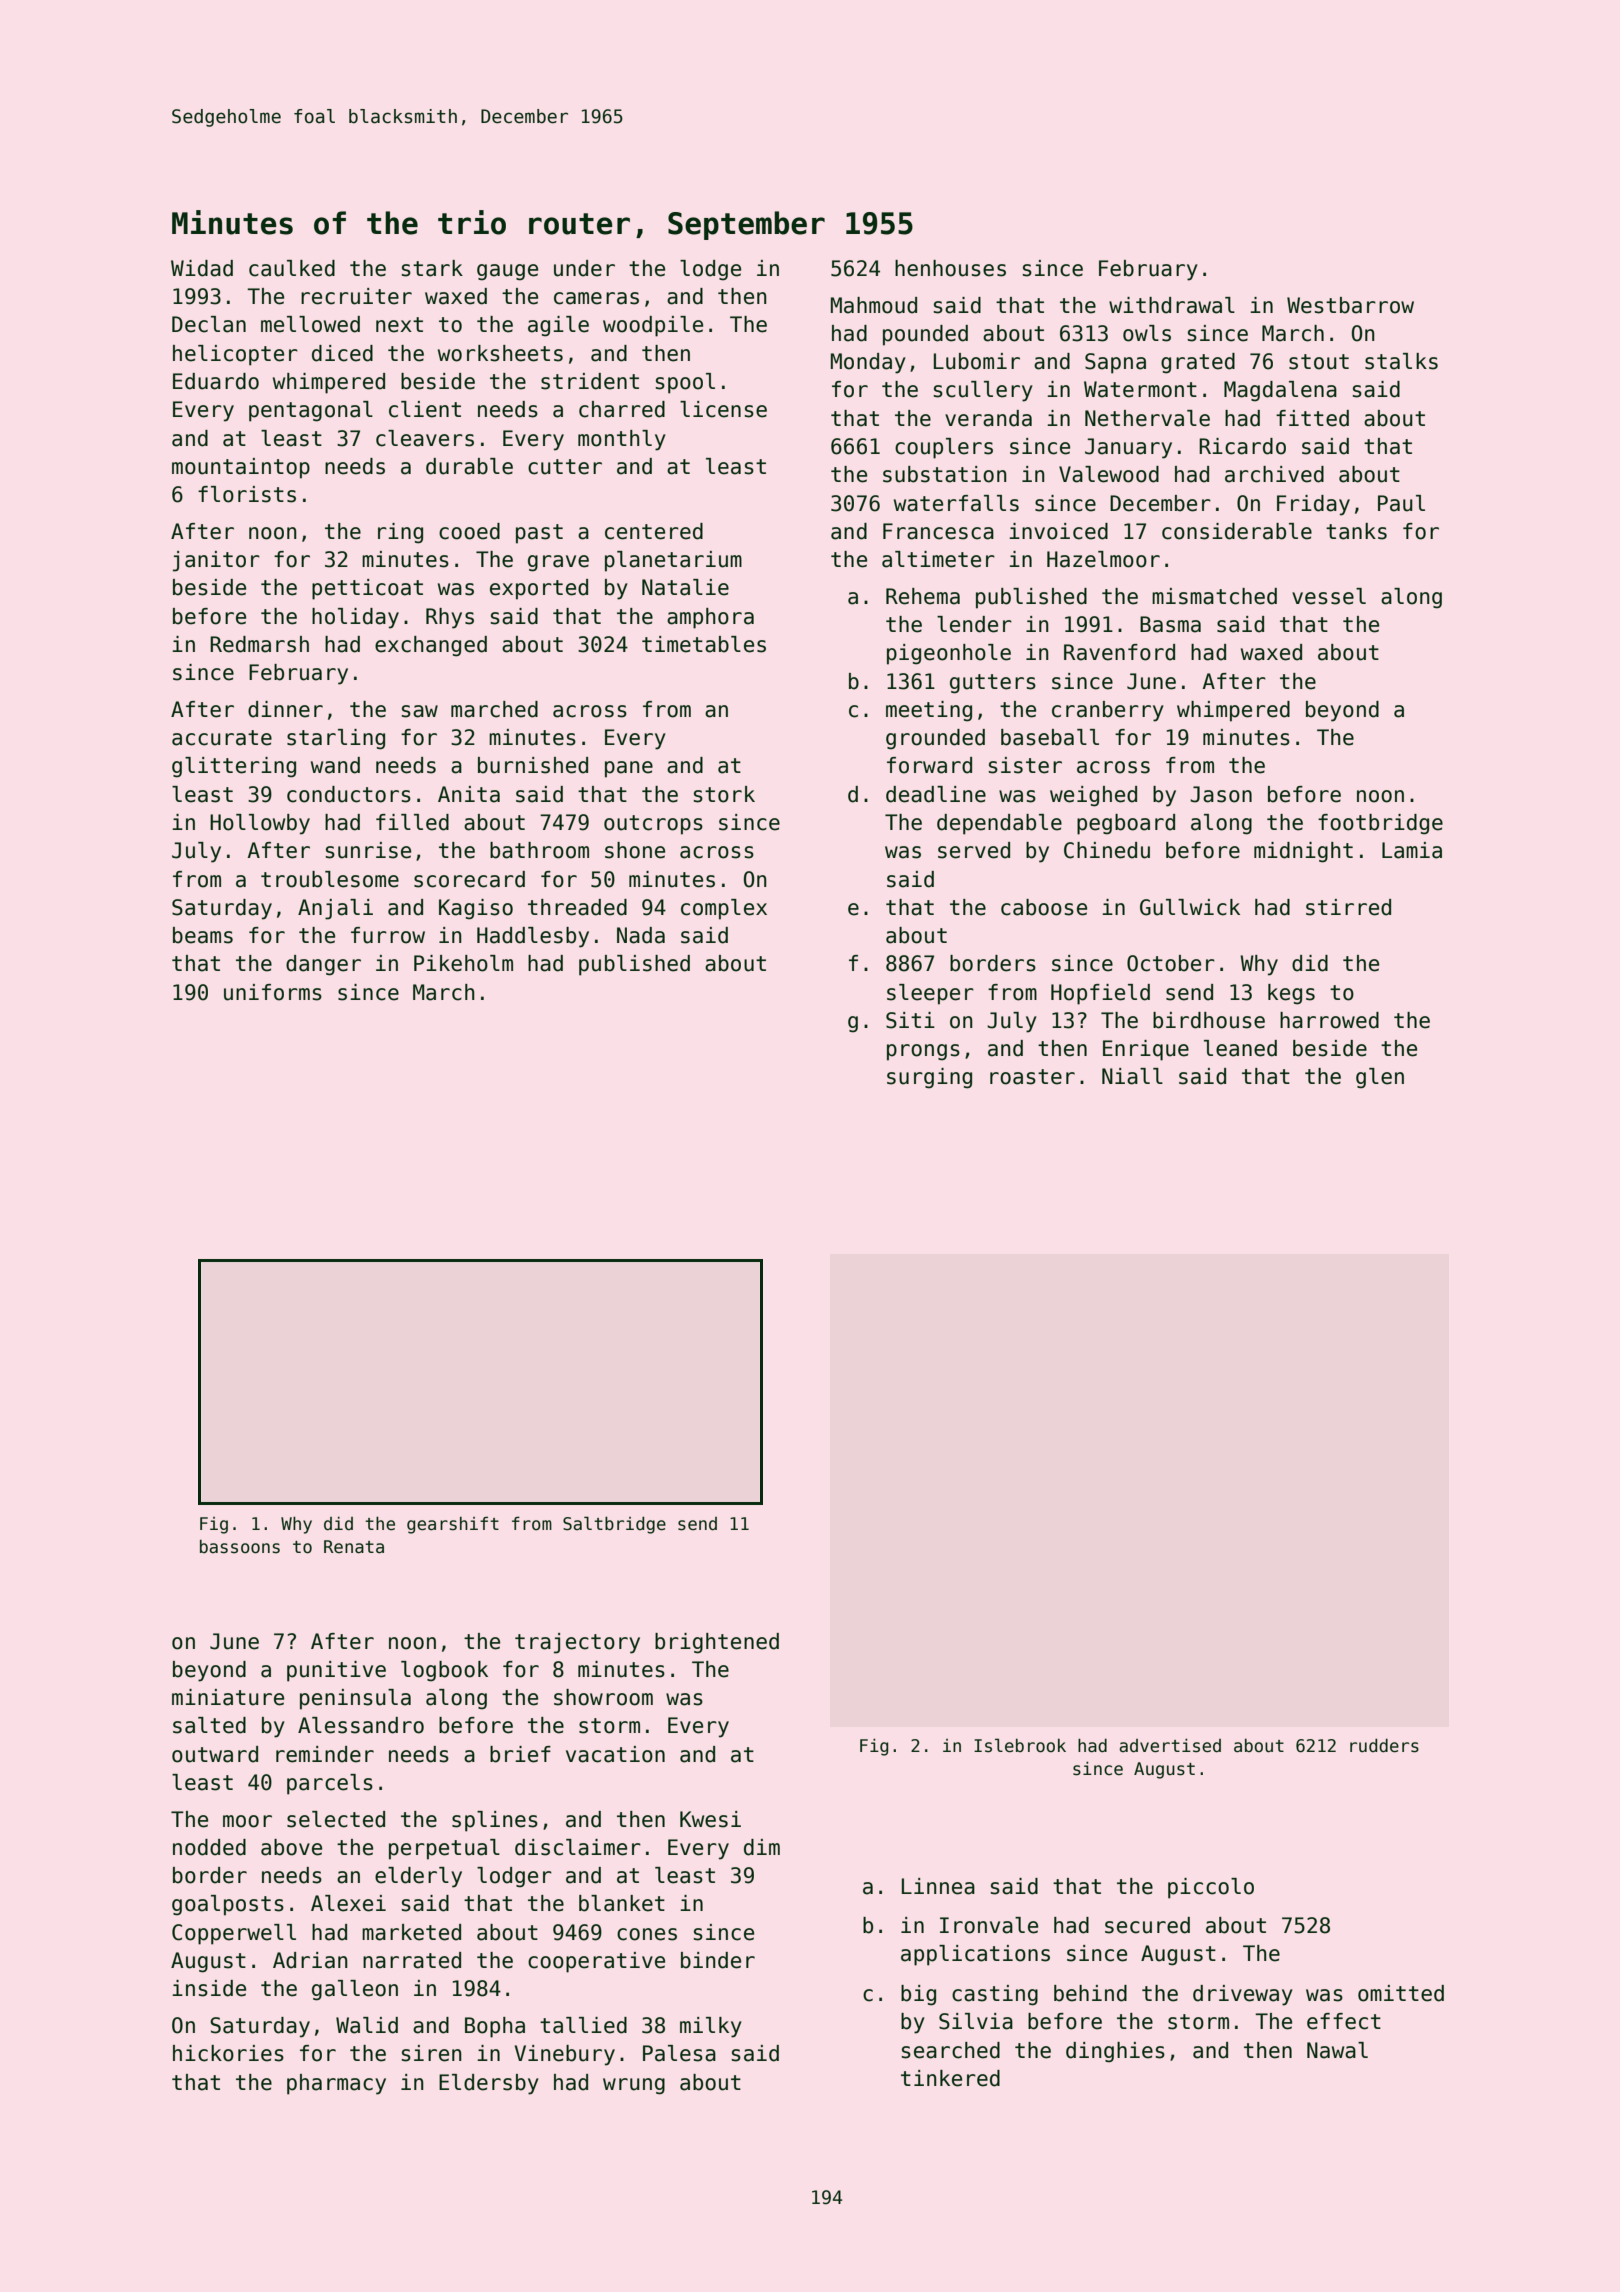 This page has height=2292, width=1620. Describe the element at coordinates (500, 353) in the page. I see `worksheets` at that location.
